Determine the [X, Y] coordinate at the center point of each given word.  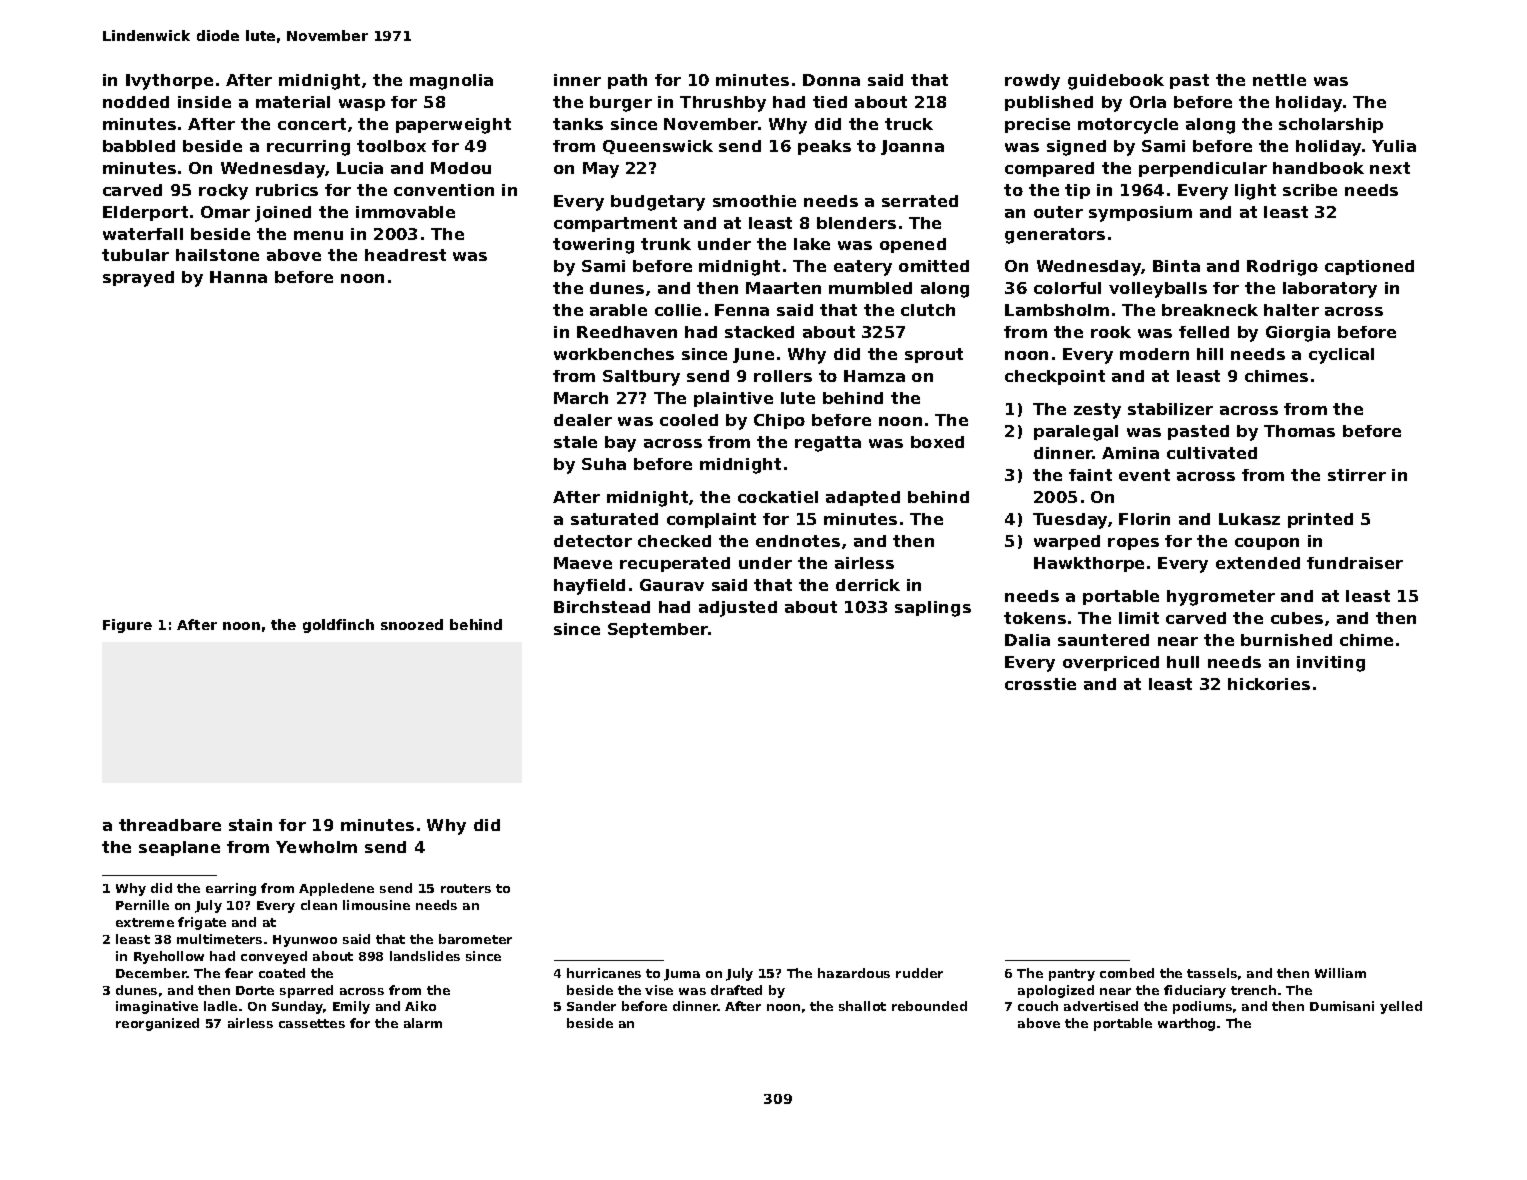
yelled [1401, 1007]
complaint [711, 520]
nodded [136, 102]
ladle [220, 1006]
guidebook [1116, 82]
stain [250, 825]
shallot [862, 1006]
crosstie [1040, 684]
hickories [1269, 684]
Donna [831, 80]
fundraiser [1355, 563]
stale [575, 442]
